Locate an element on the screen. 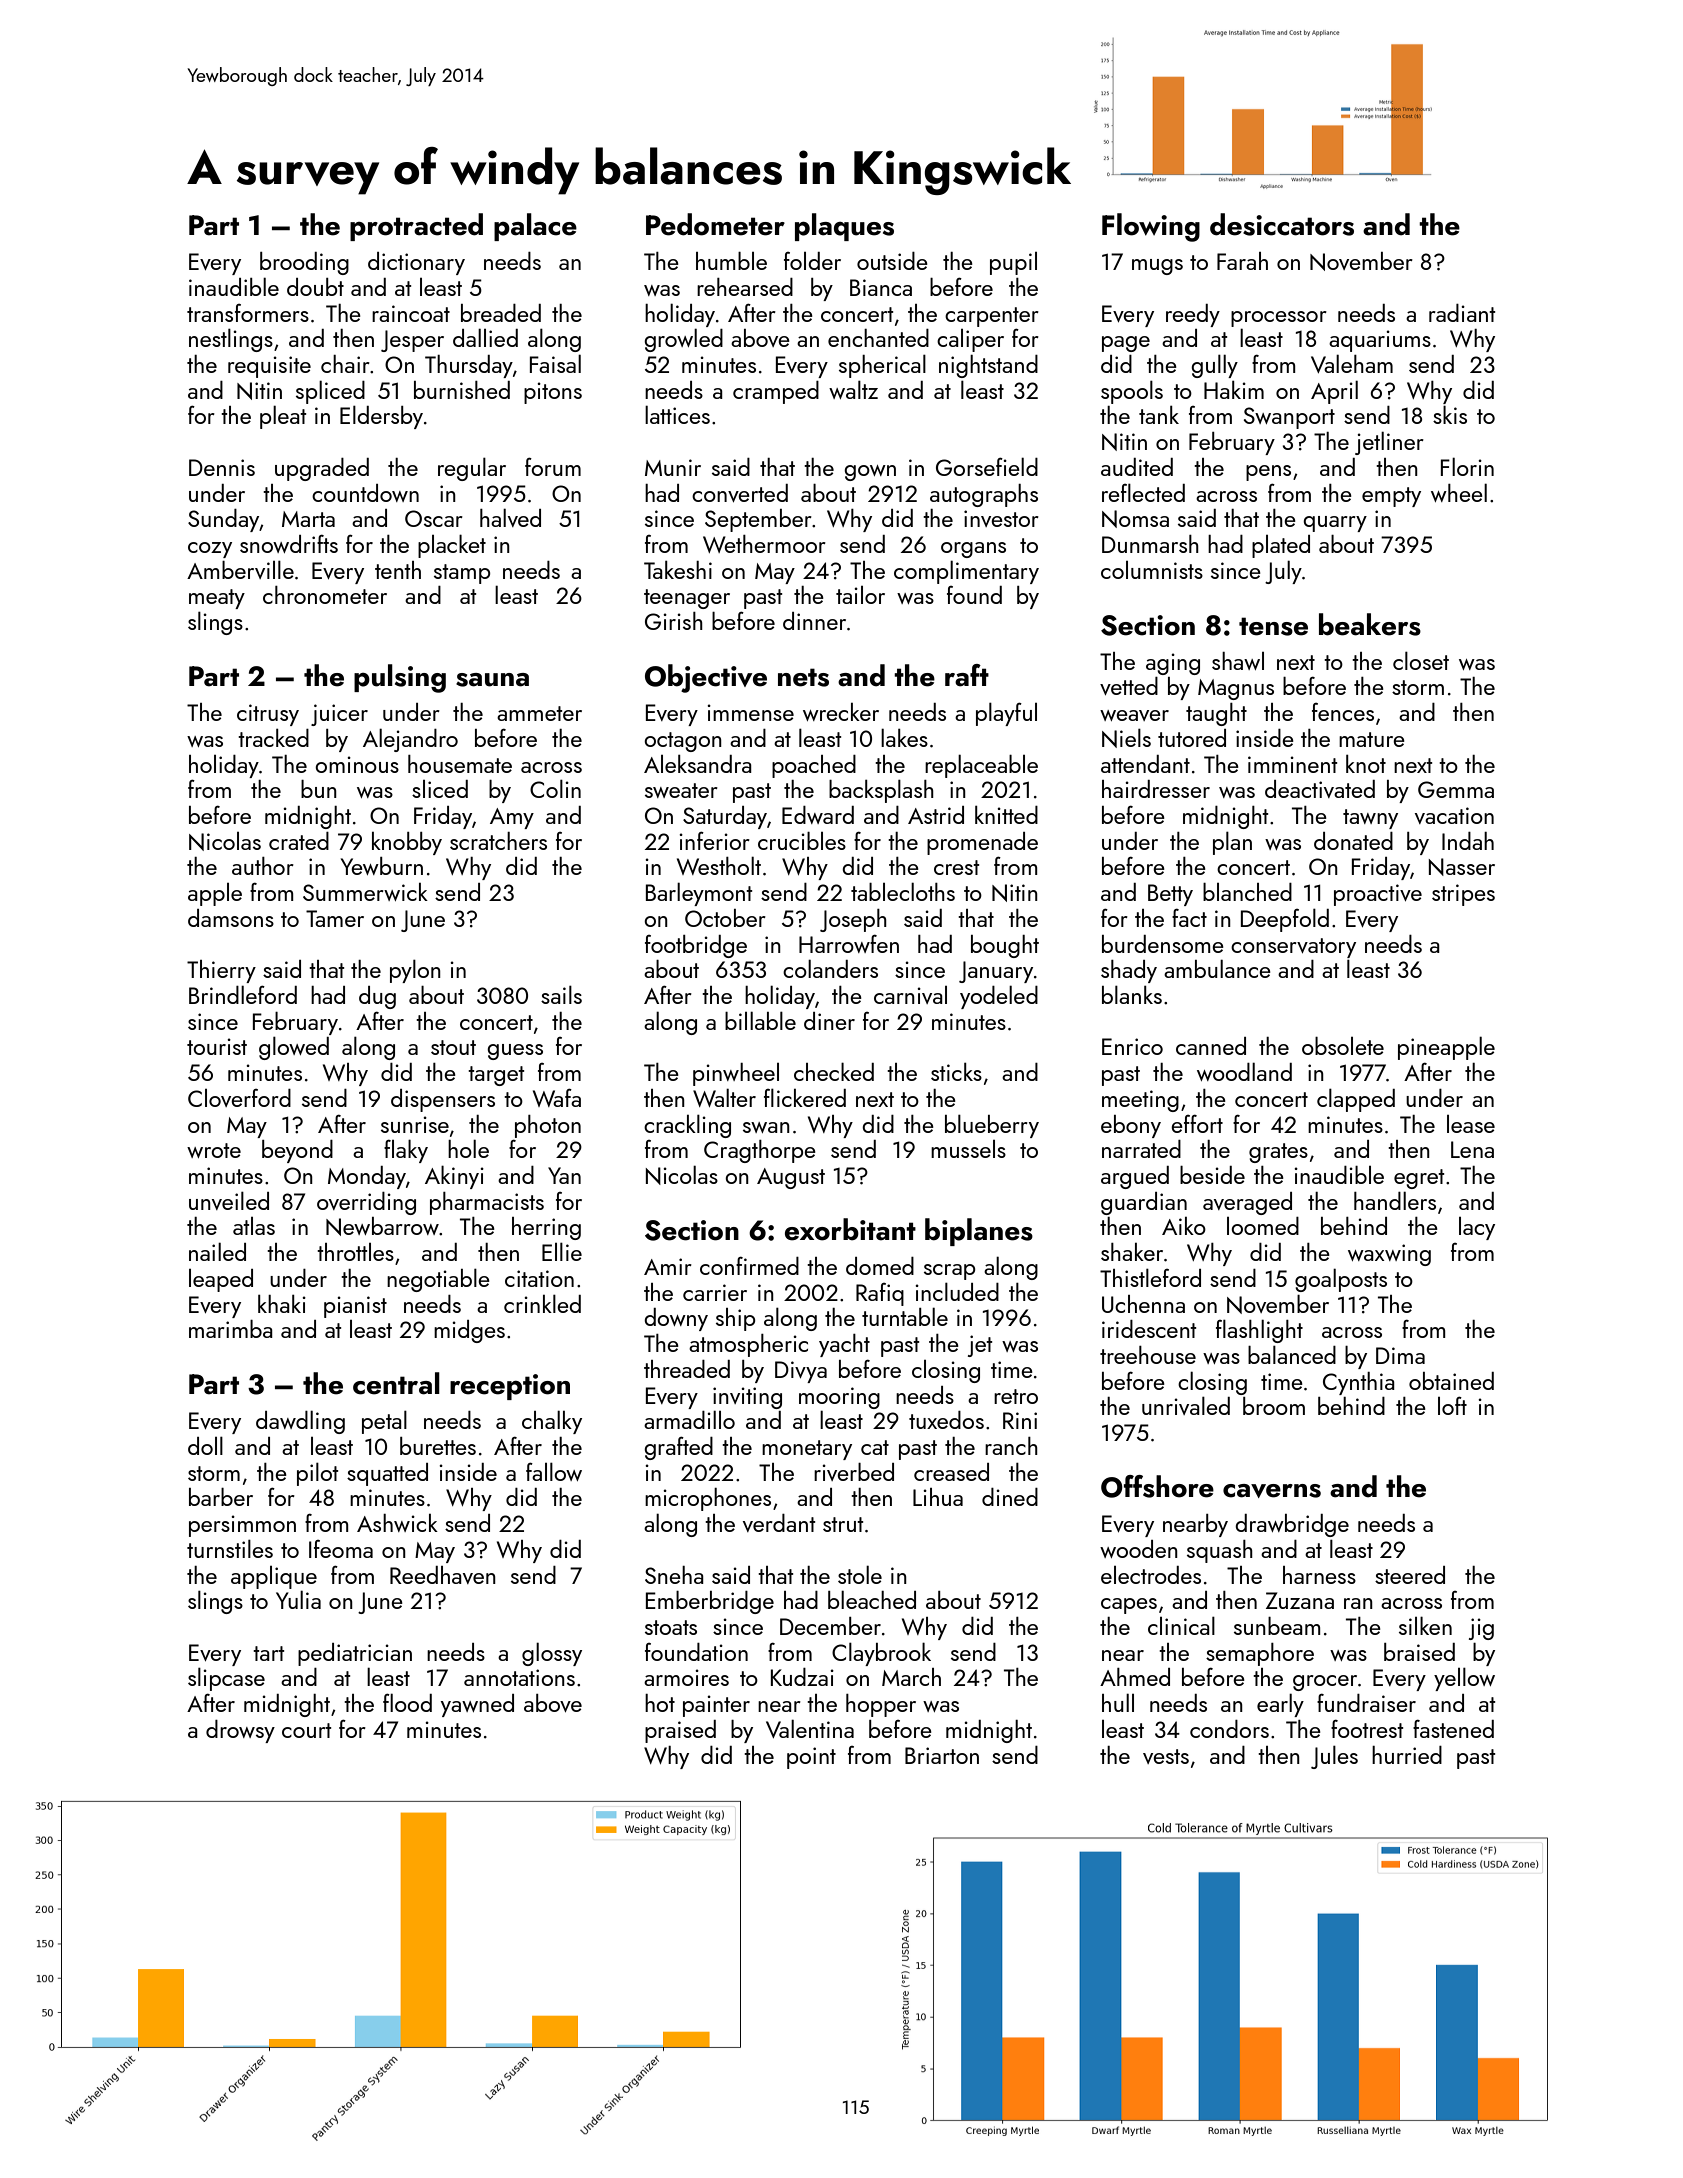  steered is located at coordinates (1410, 1575).
